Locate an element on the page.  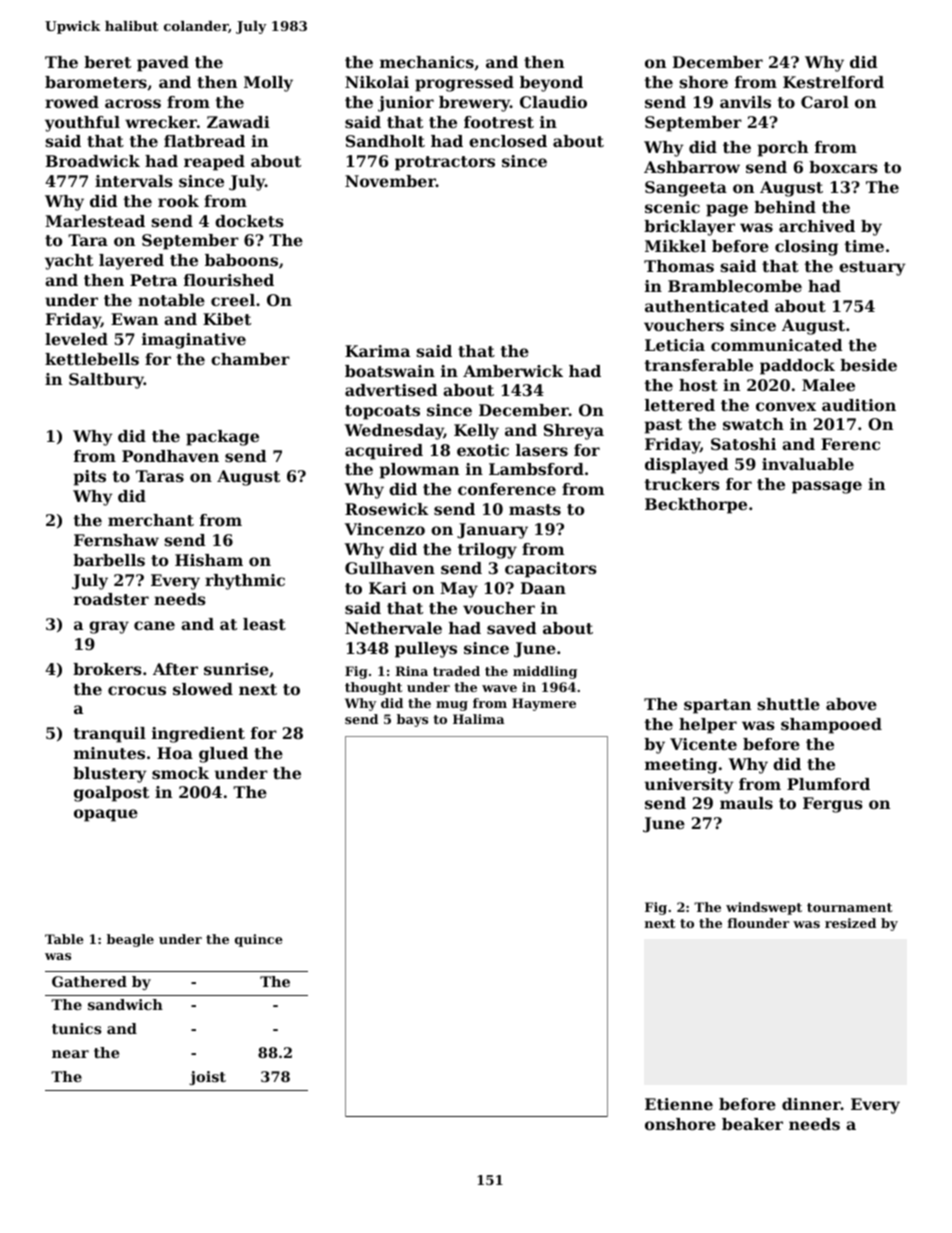
saved is located at coordinates (512, 628).
